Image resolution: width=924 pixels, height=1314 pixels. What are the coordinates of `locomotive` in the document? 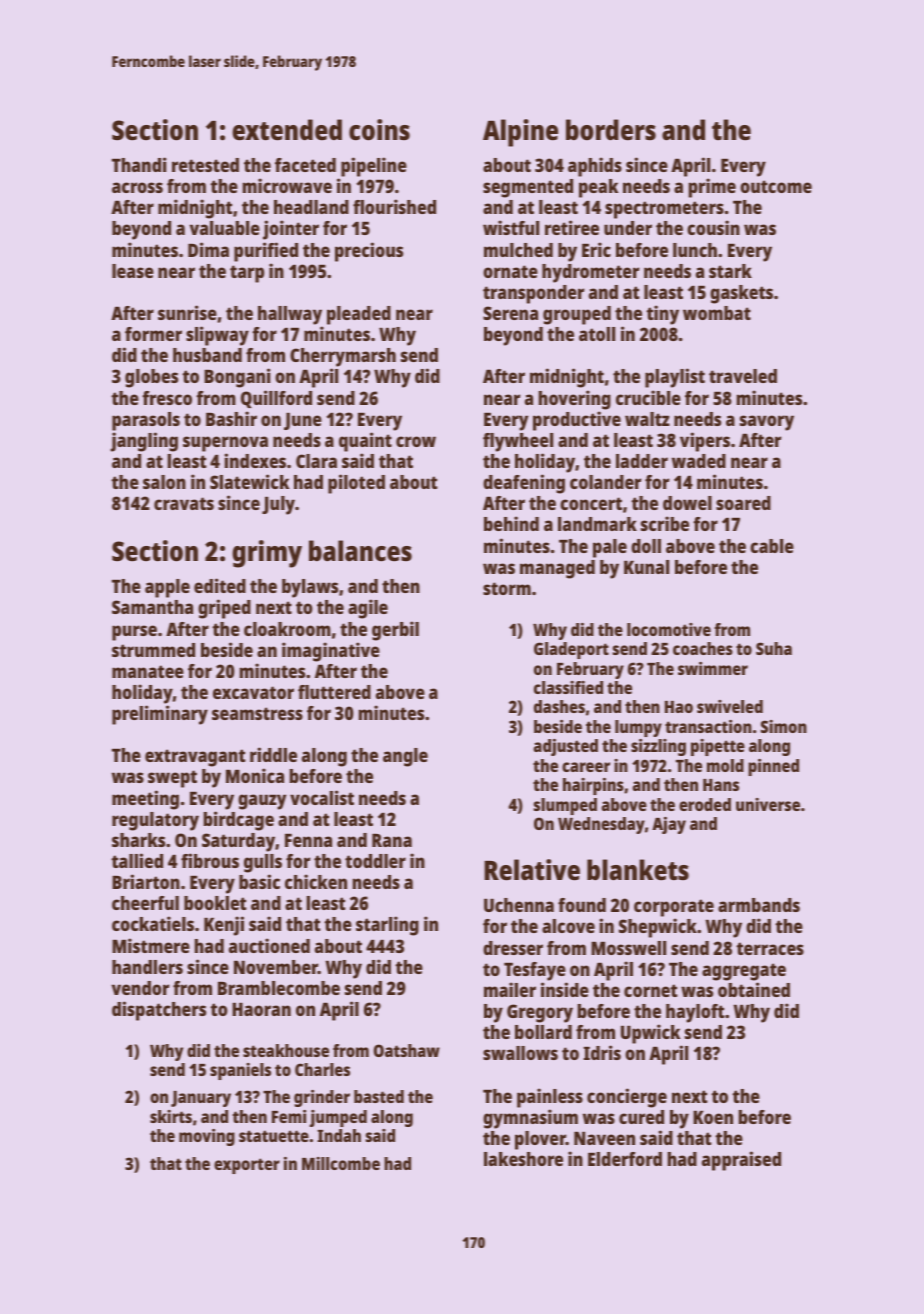 It's located at (669, 629).
